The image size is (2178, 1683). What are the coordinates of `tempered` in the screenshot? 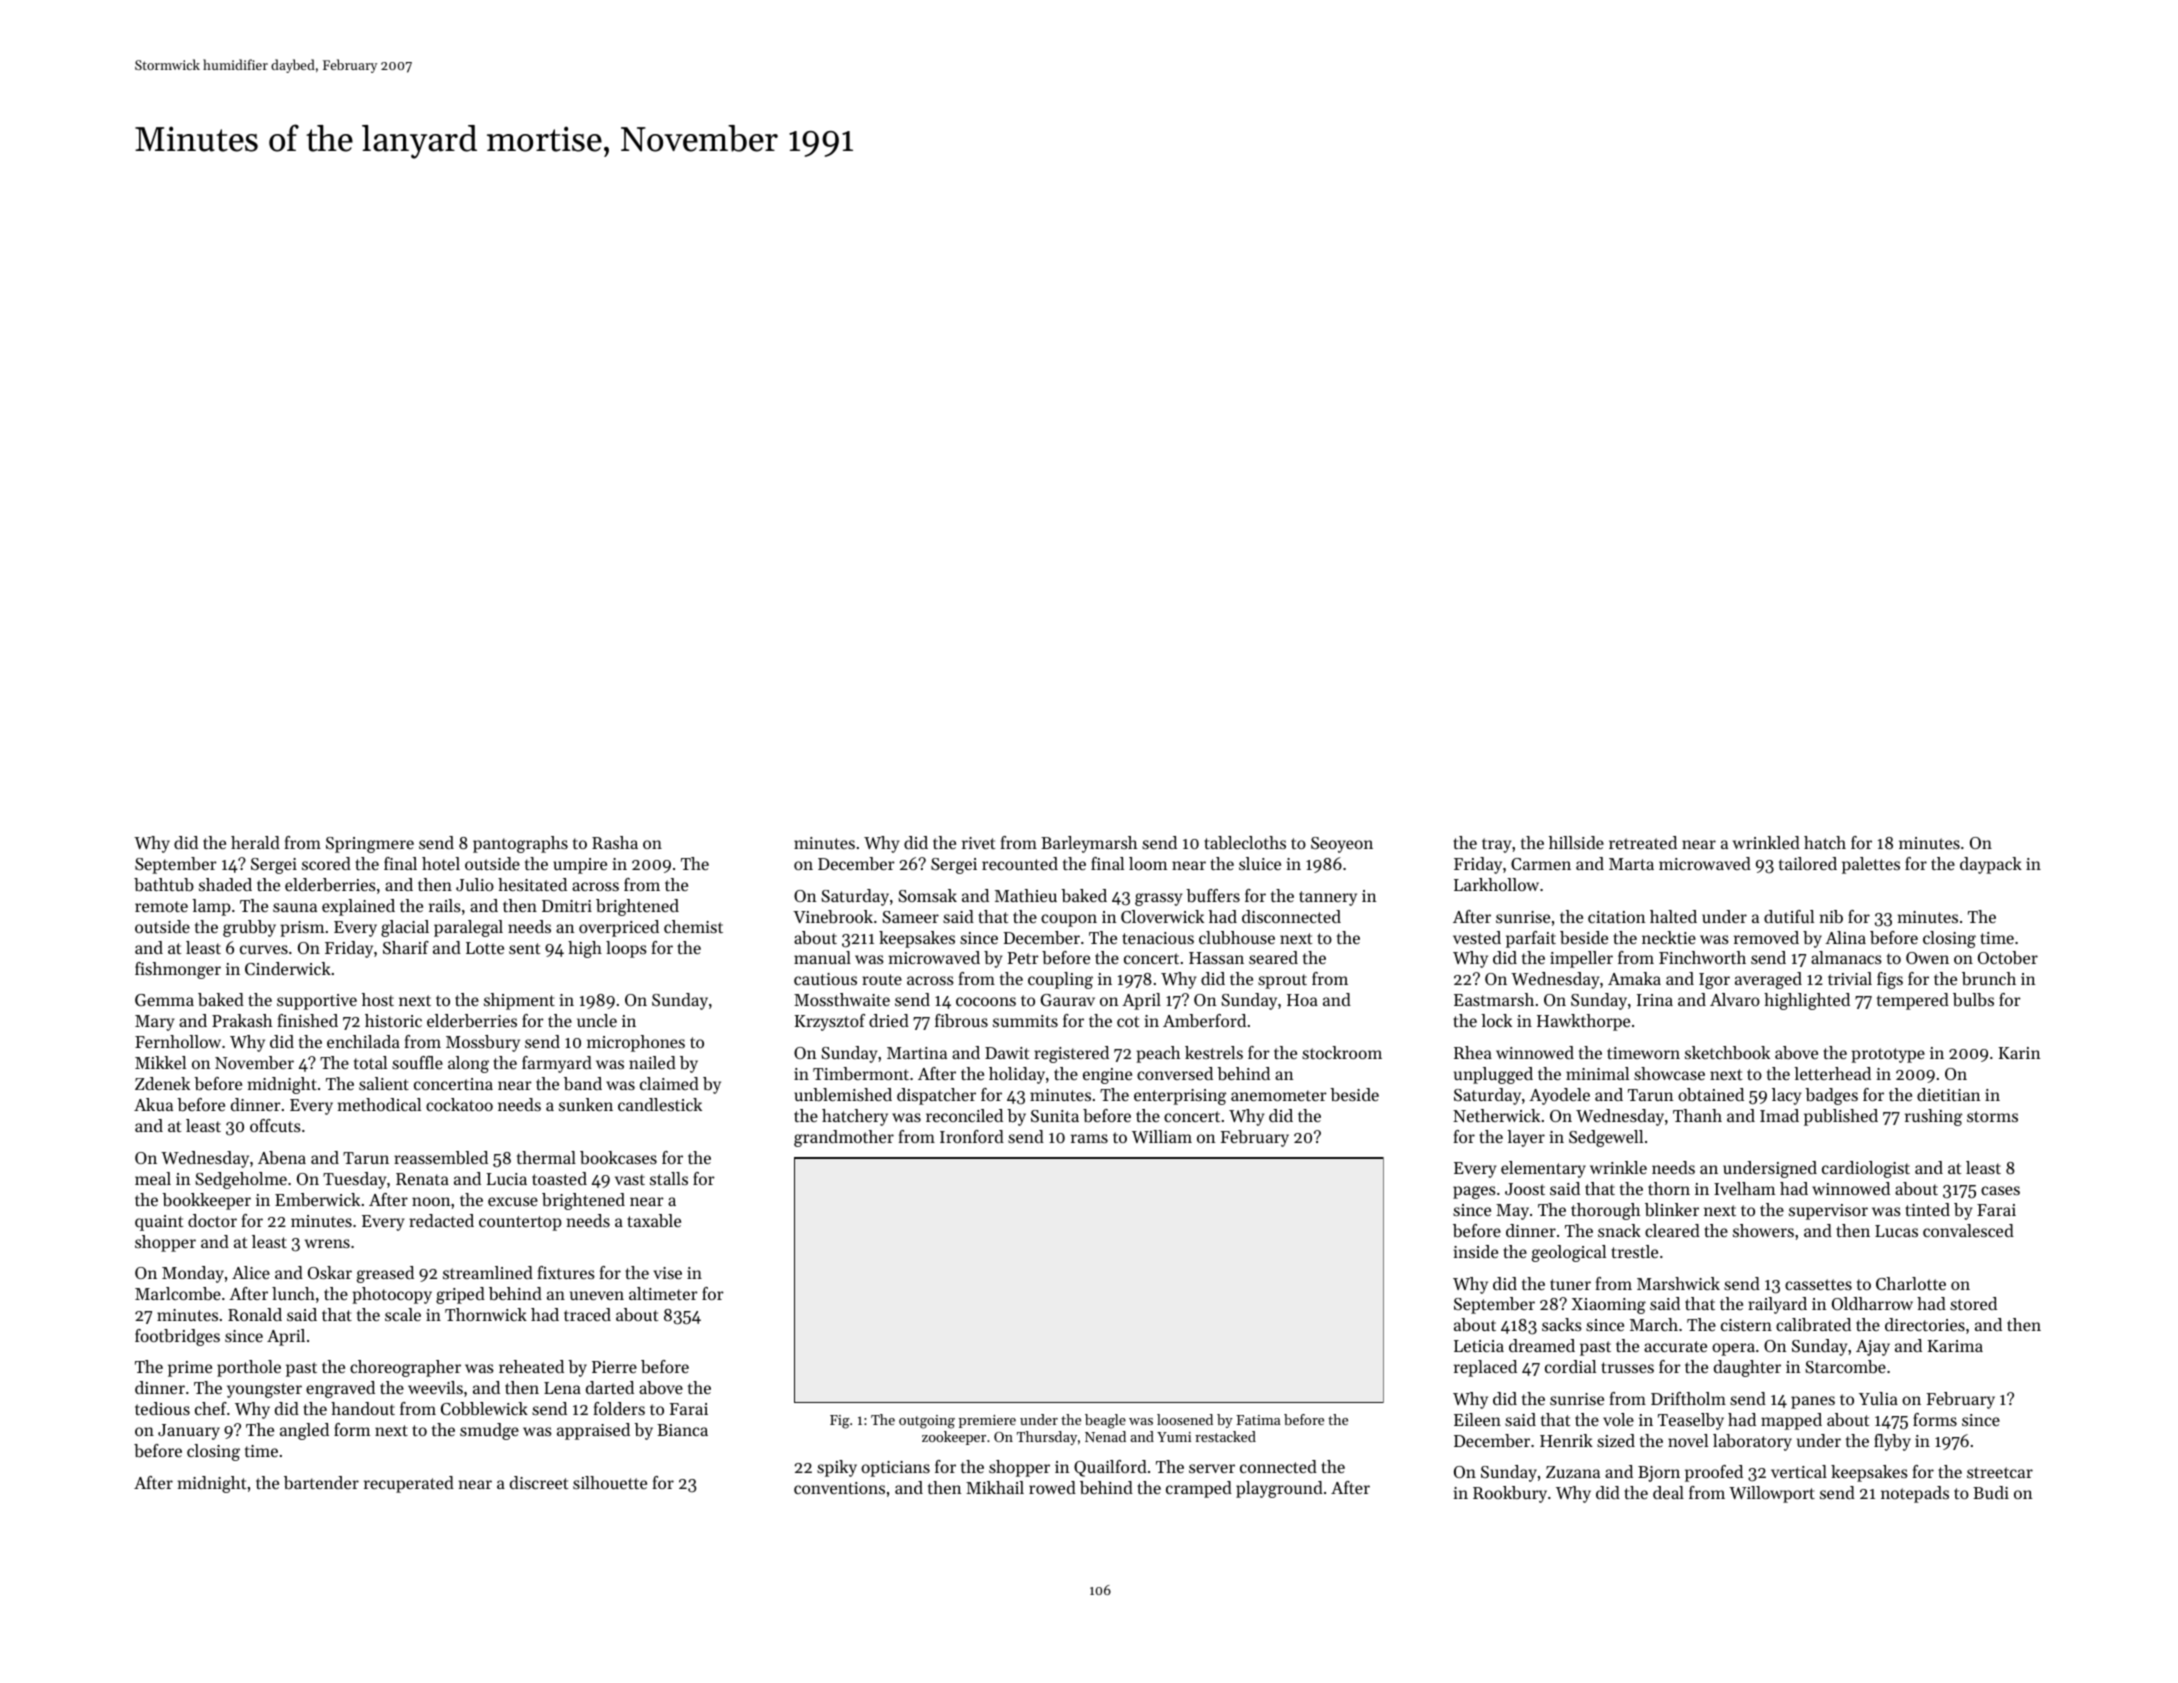 It's located at (1913, 1001).
